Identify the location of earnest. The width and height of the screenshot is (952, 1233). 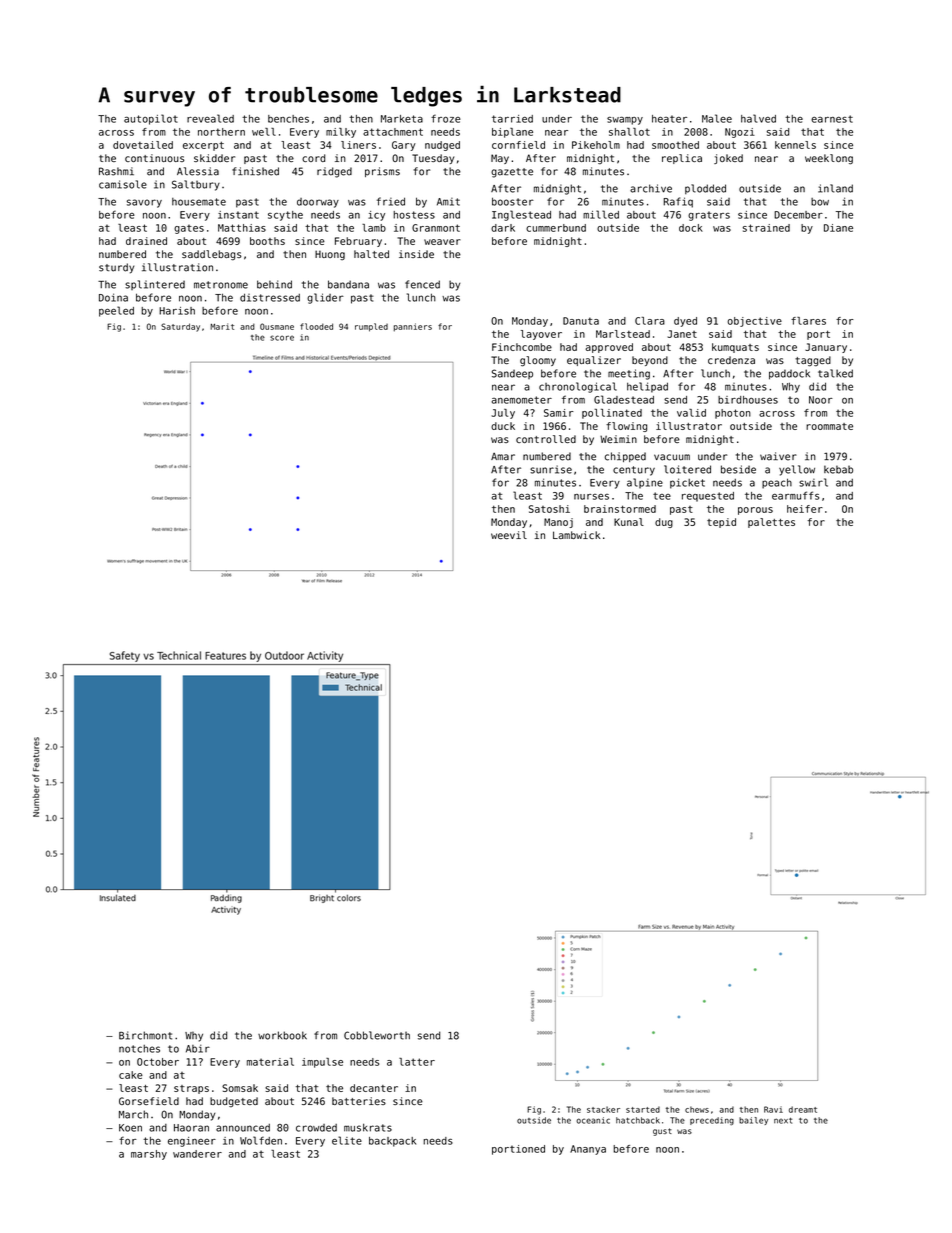
(832, 119).
